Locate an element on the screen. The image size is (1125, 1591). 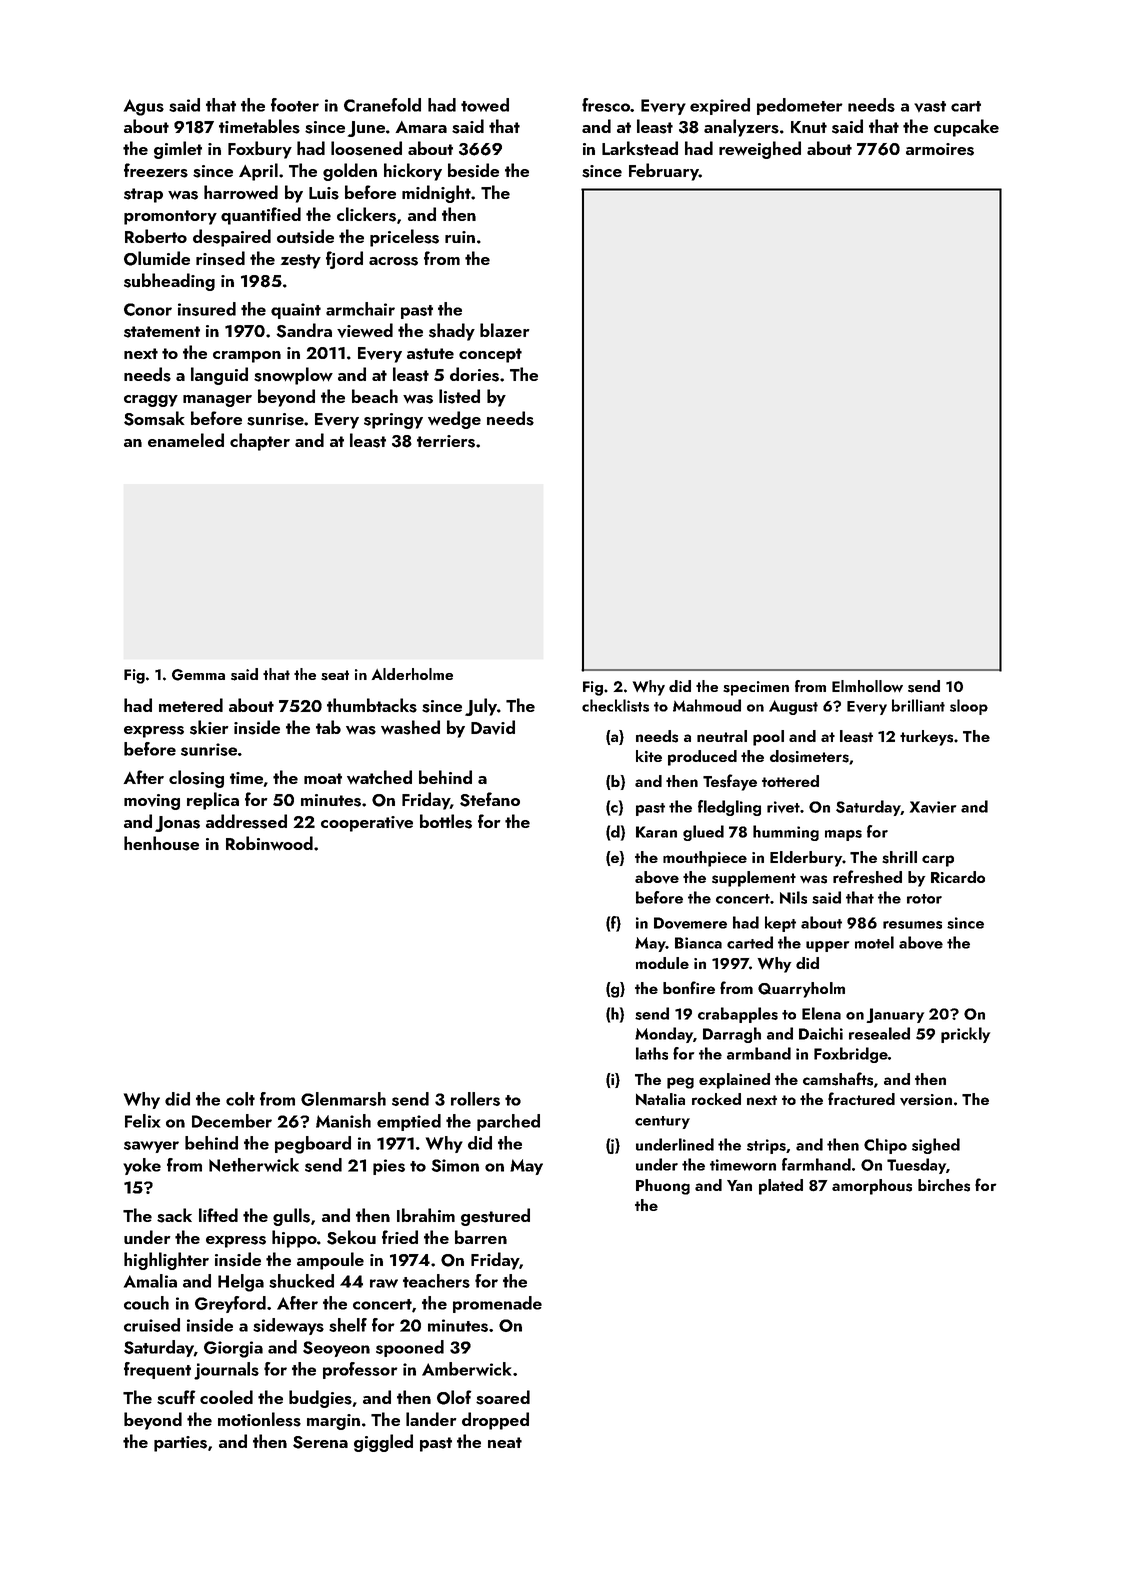
colt is located at coordinates (240, 1099).
